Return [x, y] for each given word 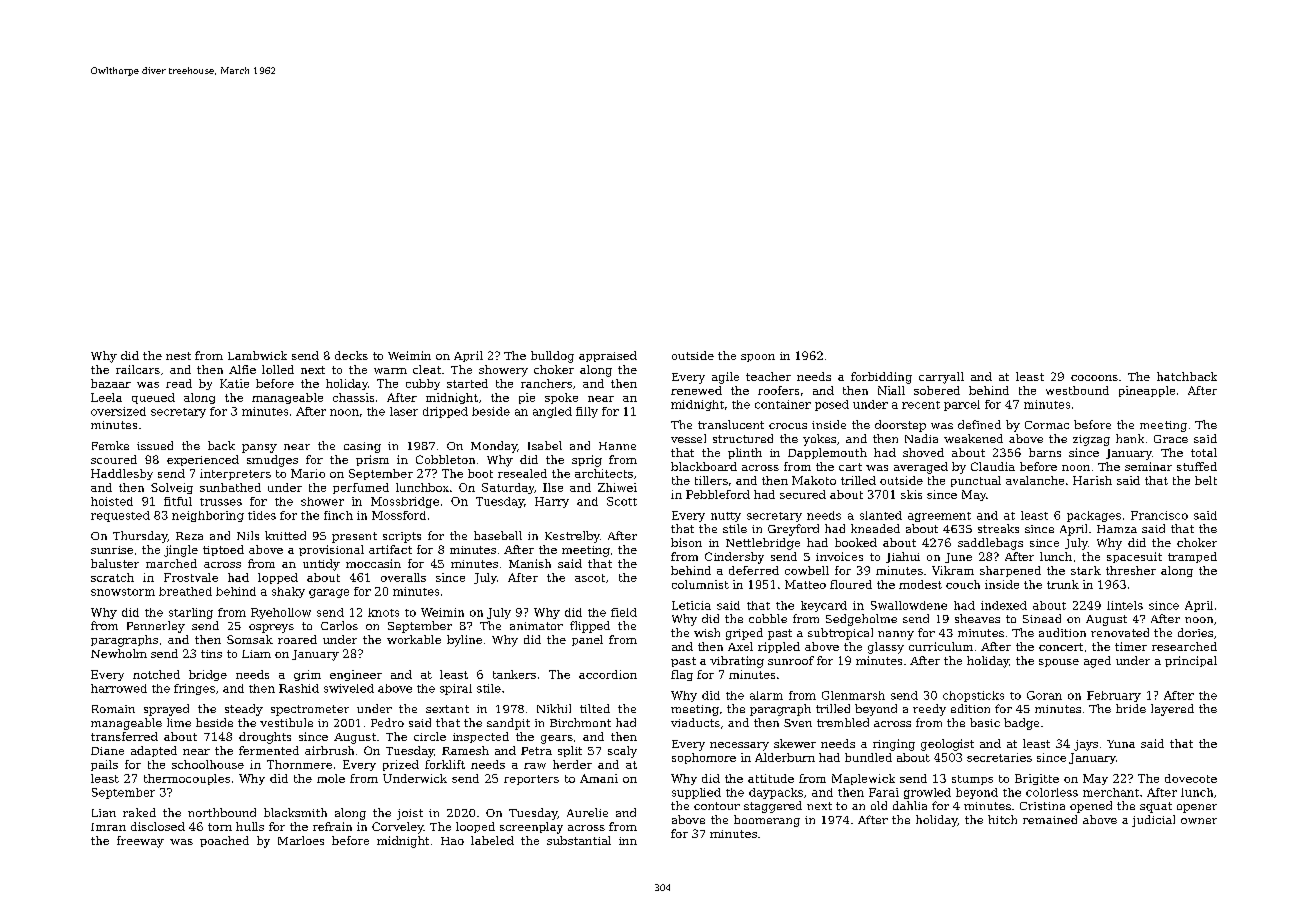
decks [351, 355]
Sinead [1042, 618]
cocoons [1094, 378]
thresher [1131, 570]
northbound [222, 812]
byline [464, 641]
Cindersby [734, 558]
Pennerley [156, 627]
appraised [608, 356]
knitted [285, 535]
